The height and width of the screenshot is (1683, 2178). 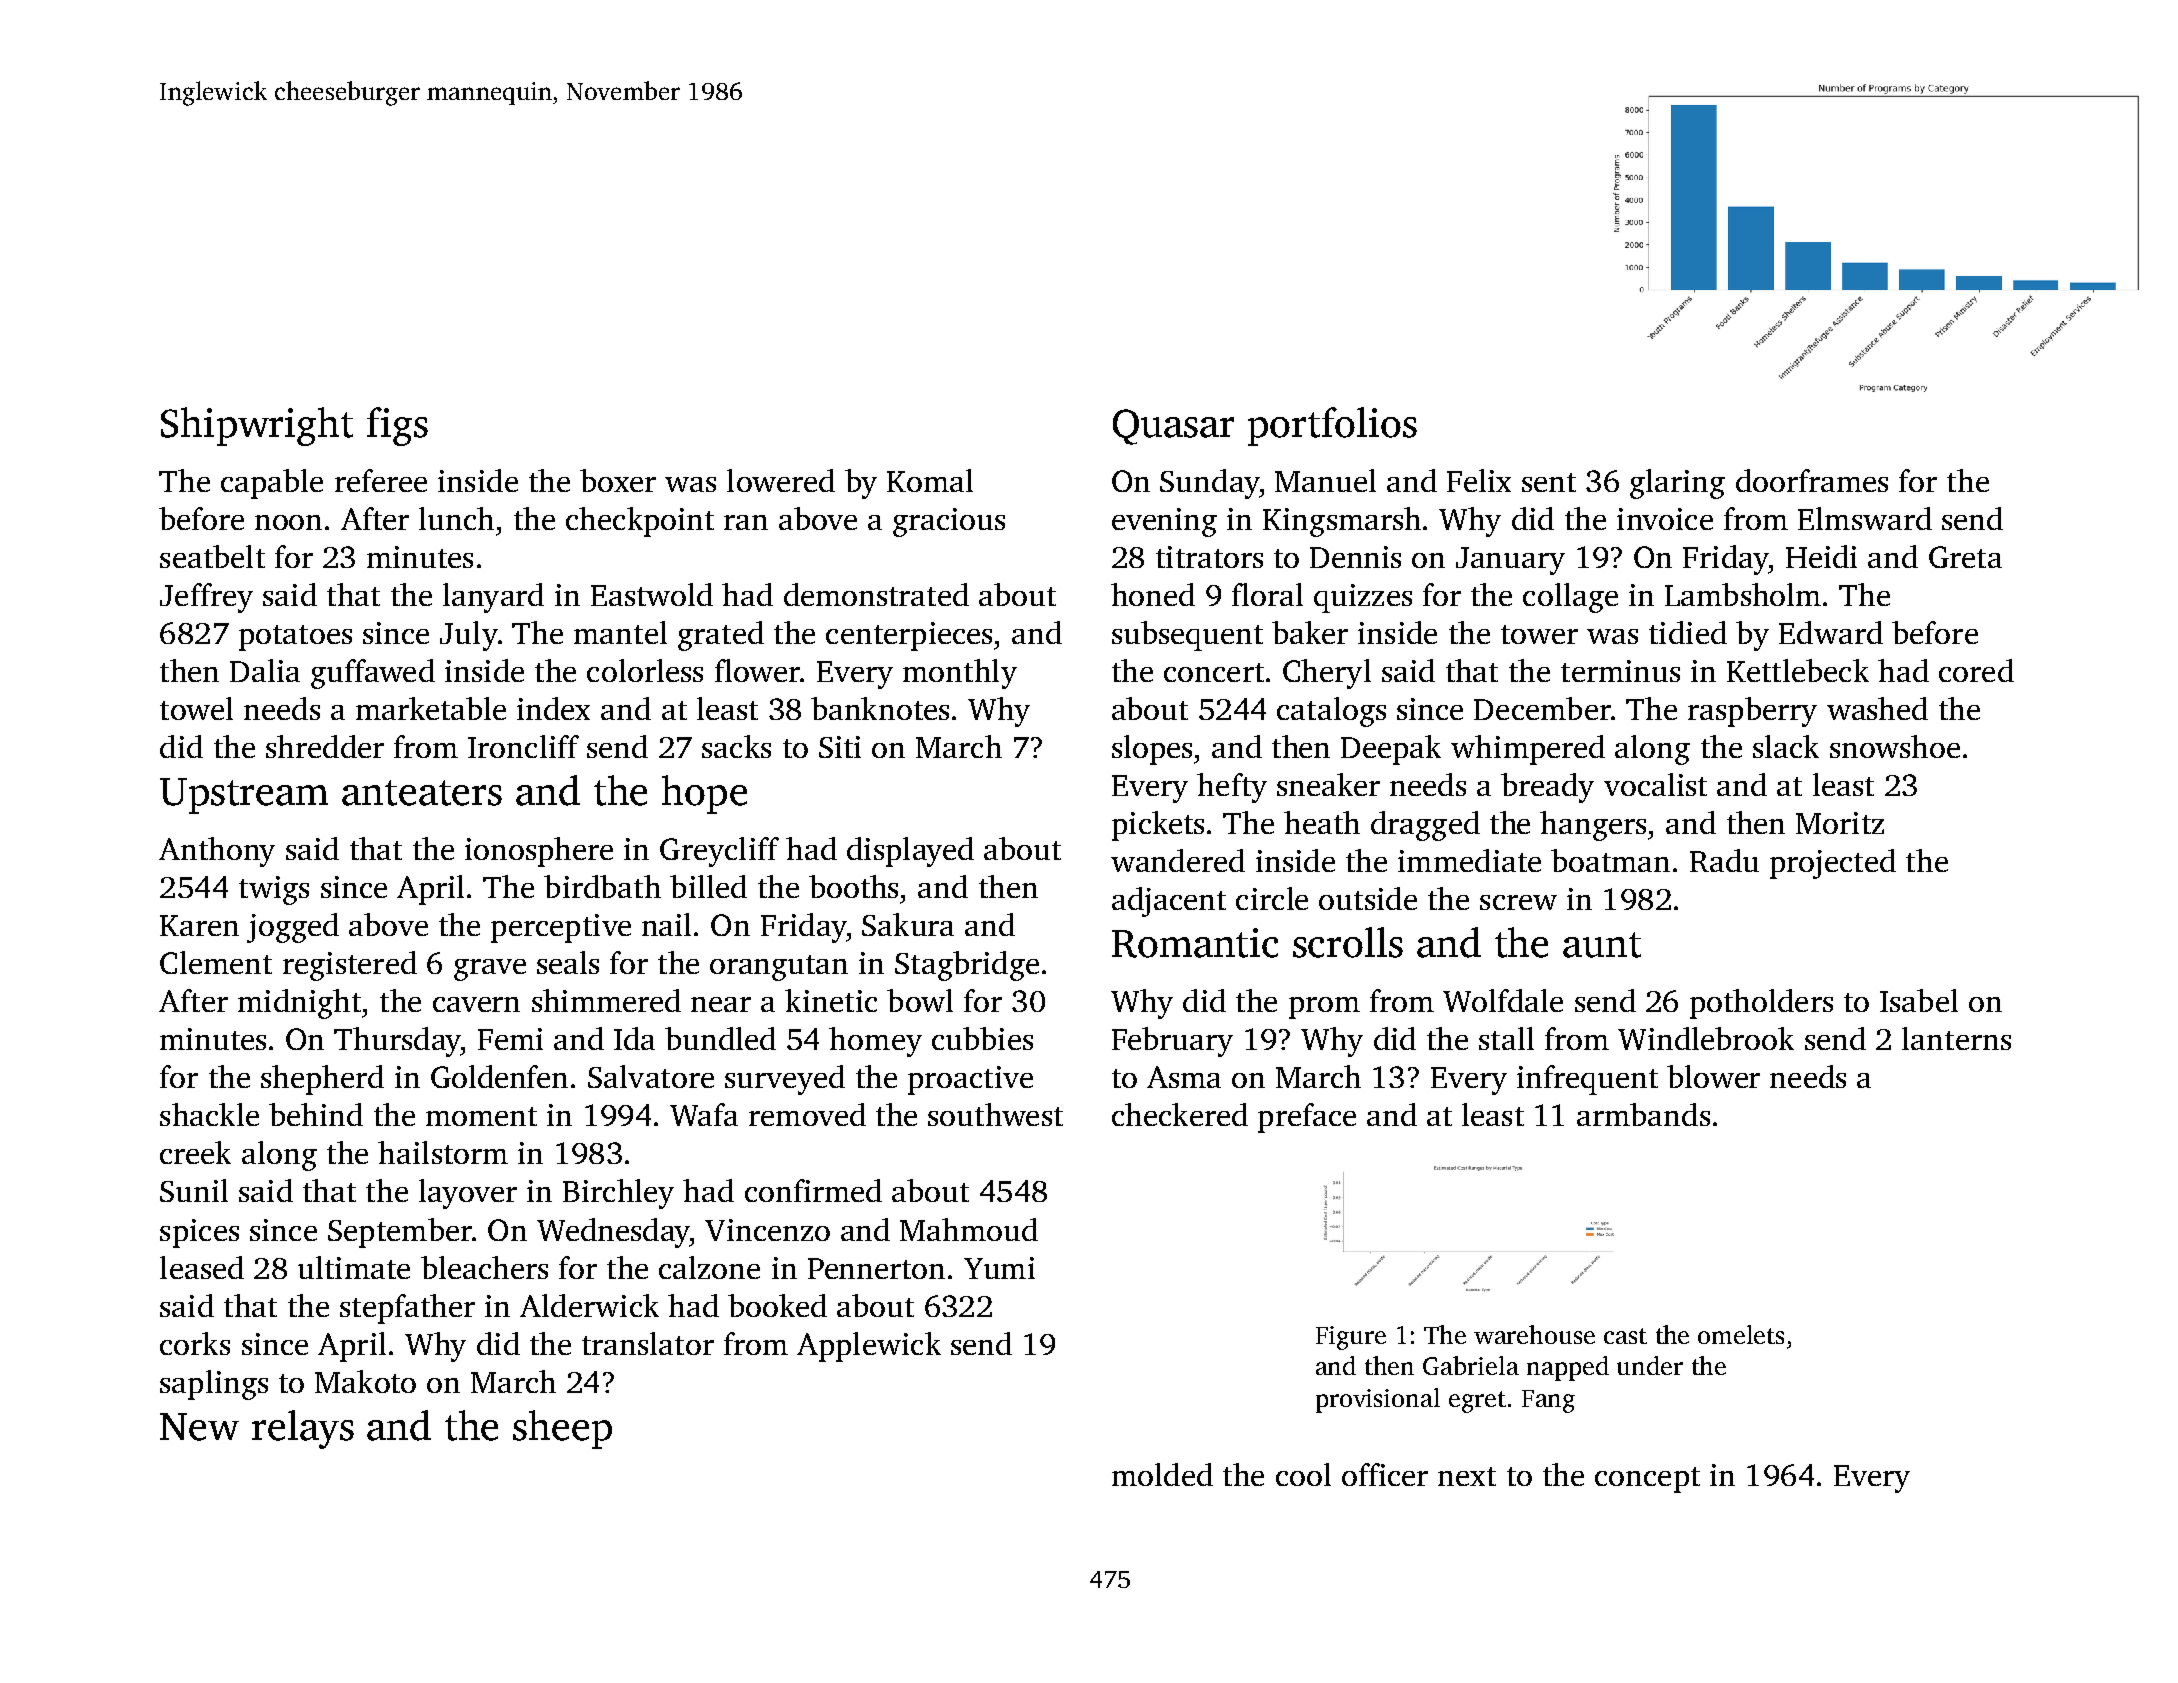 What do you see at coordinates (272, 484) in the screenshot?
I see `capable` at bounding box center [272, 484].
